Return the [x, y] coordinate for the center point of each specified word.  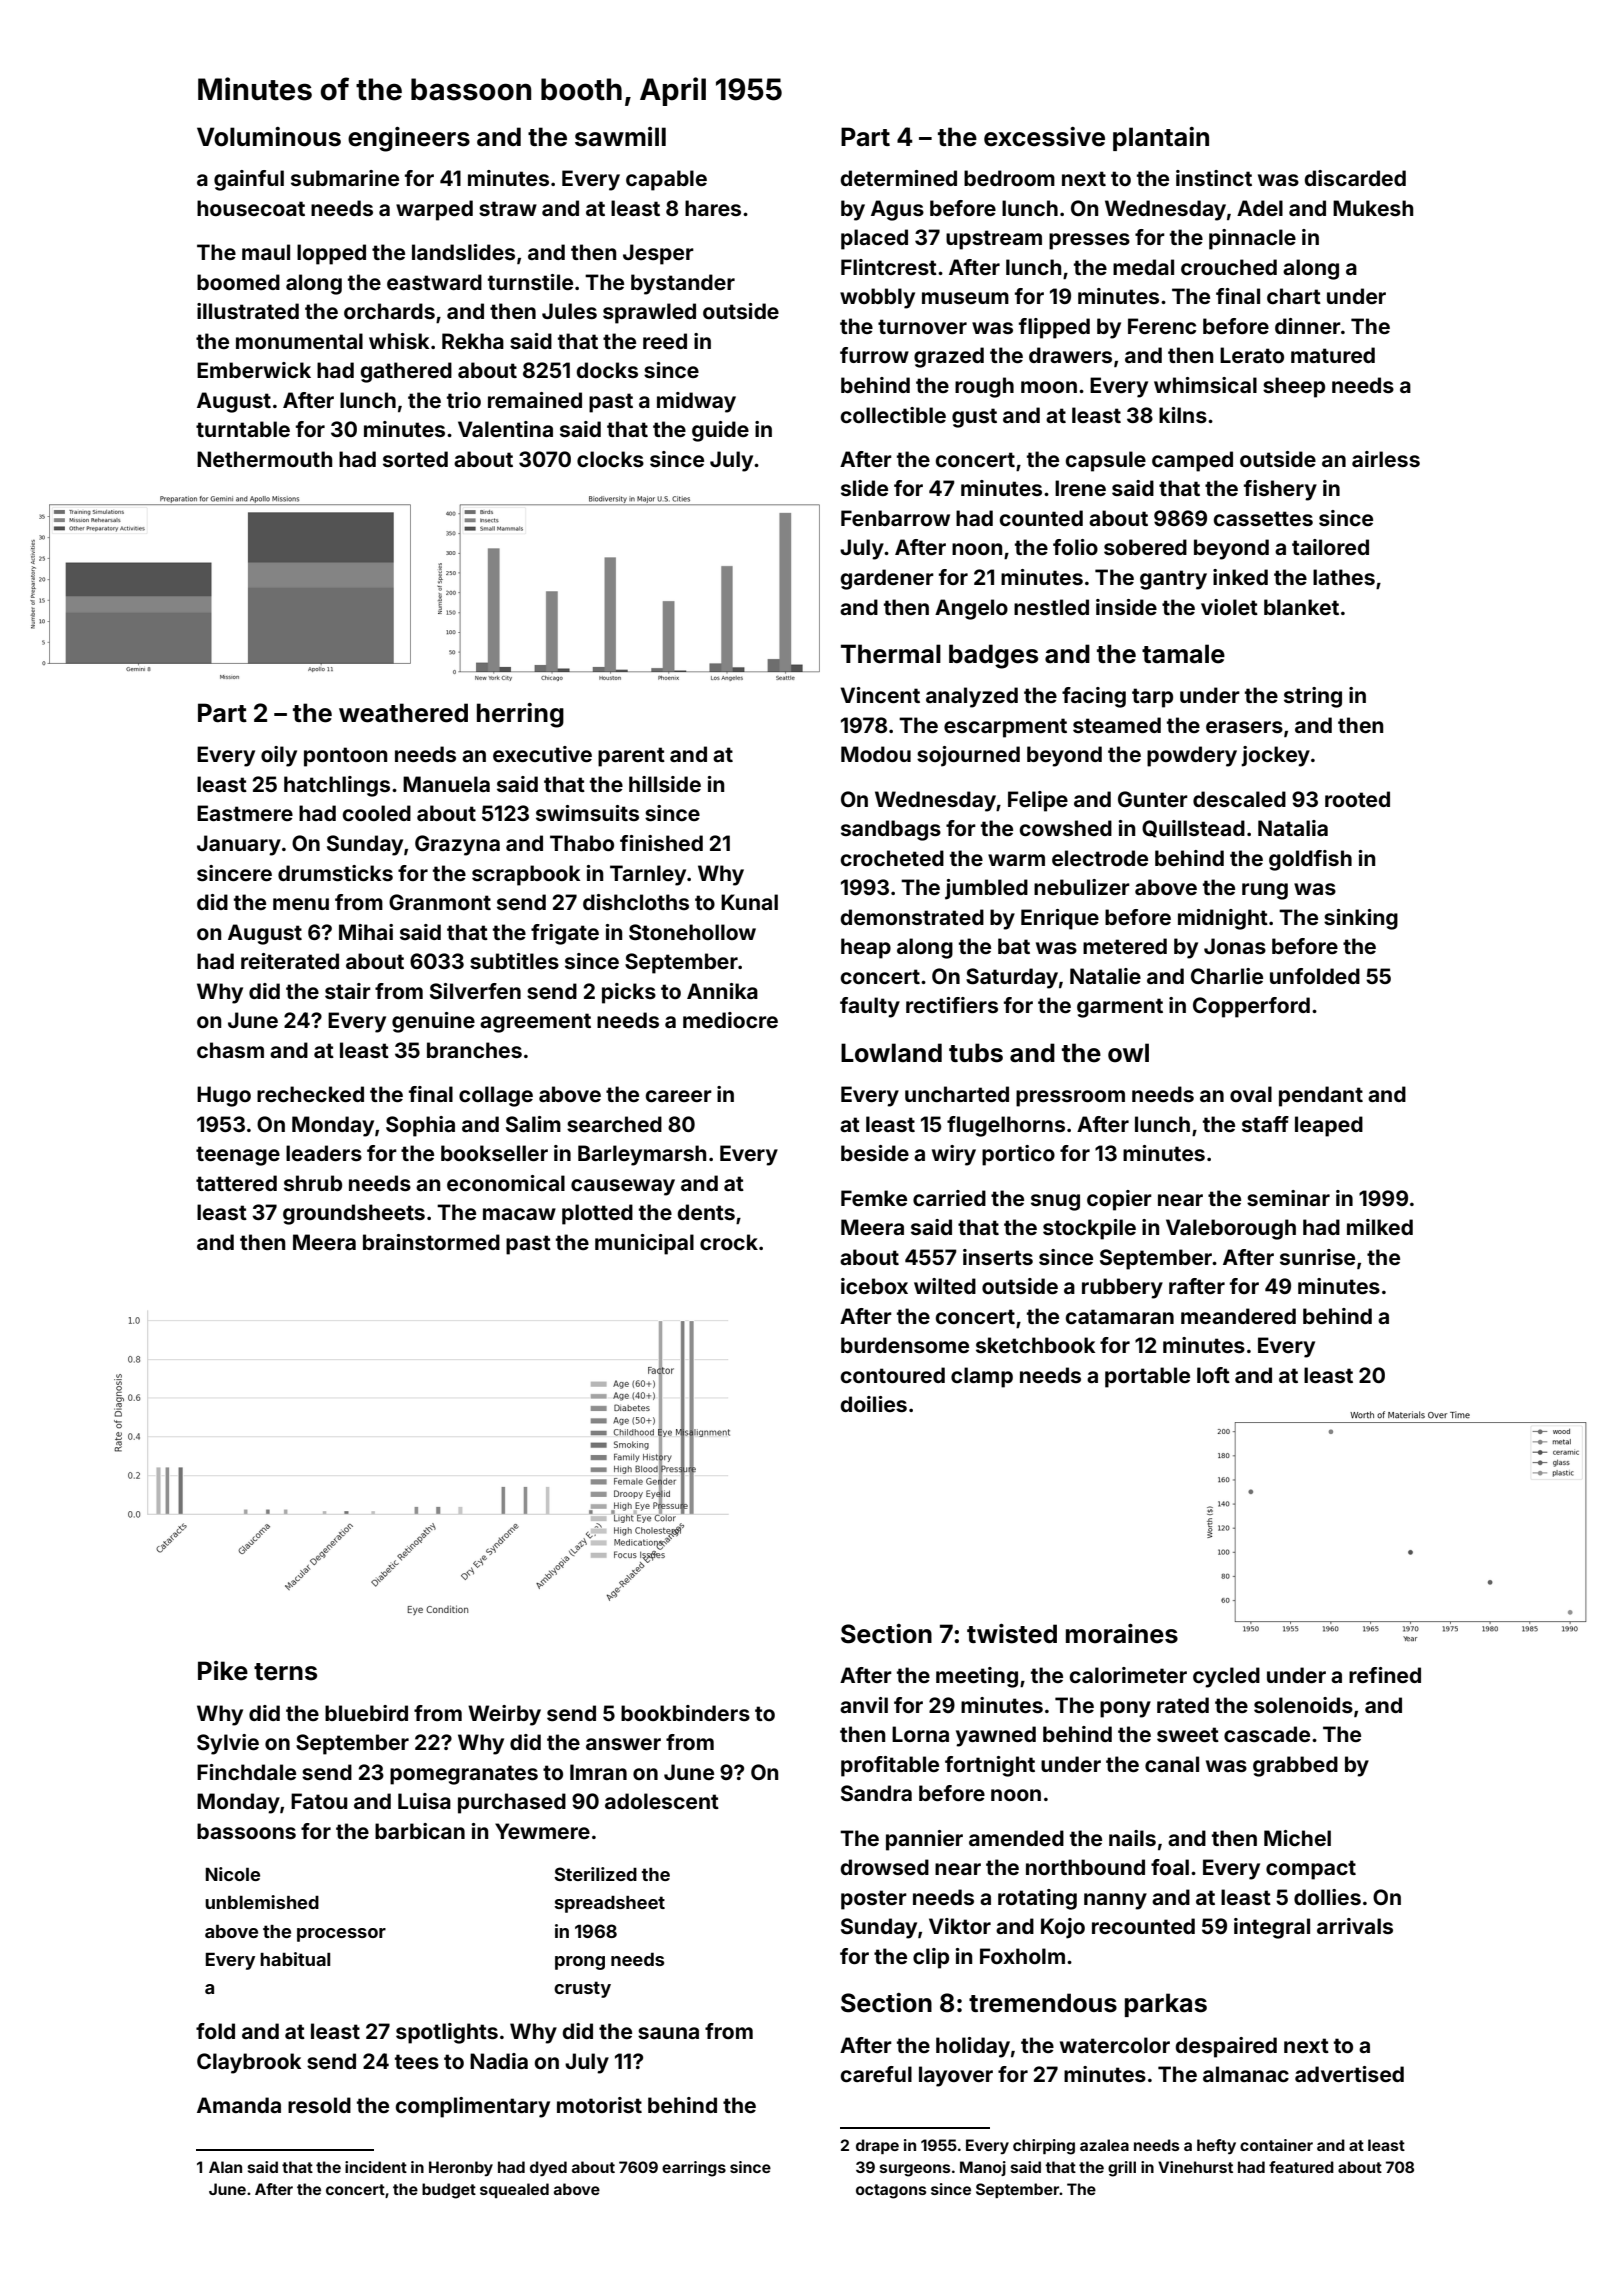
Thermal [891, 654]
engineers [409, 139]
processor [341, 1935]
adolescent [662, 1801]
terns [285, 1672]
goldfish [1310, 860]
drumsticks [335, 873]
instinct [1214, 178]
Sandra [876, 1793]
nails [1132, 1838]
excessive [1044, 137]
